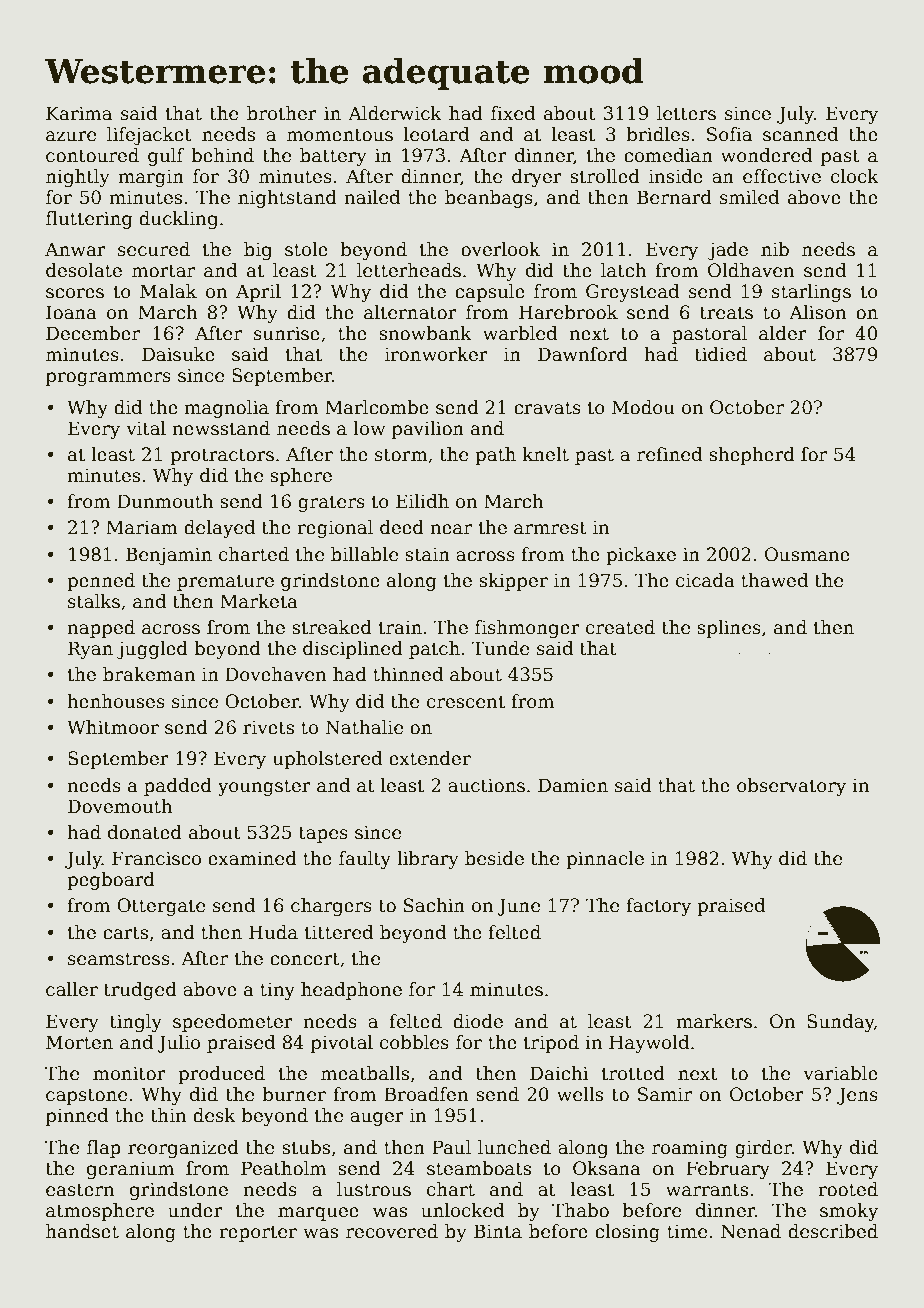 This image has width=924, height=1308. Describe the element at coordinates (752, 456) in the image. I see `shepherd` at that location.
